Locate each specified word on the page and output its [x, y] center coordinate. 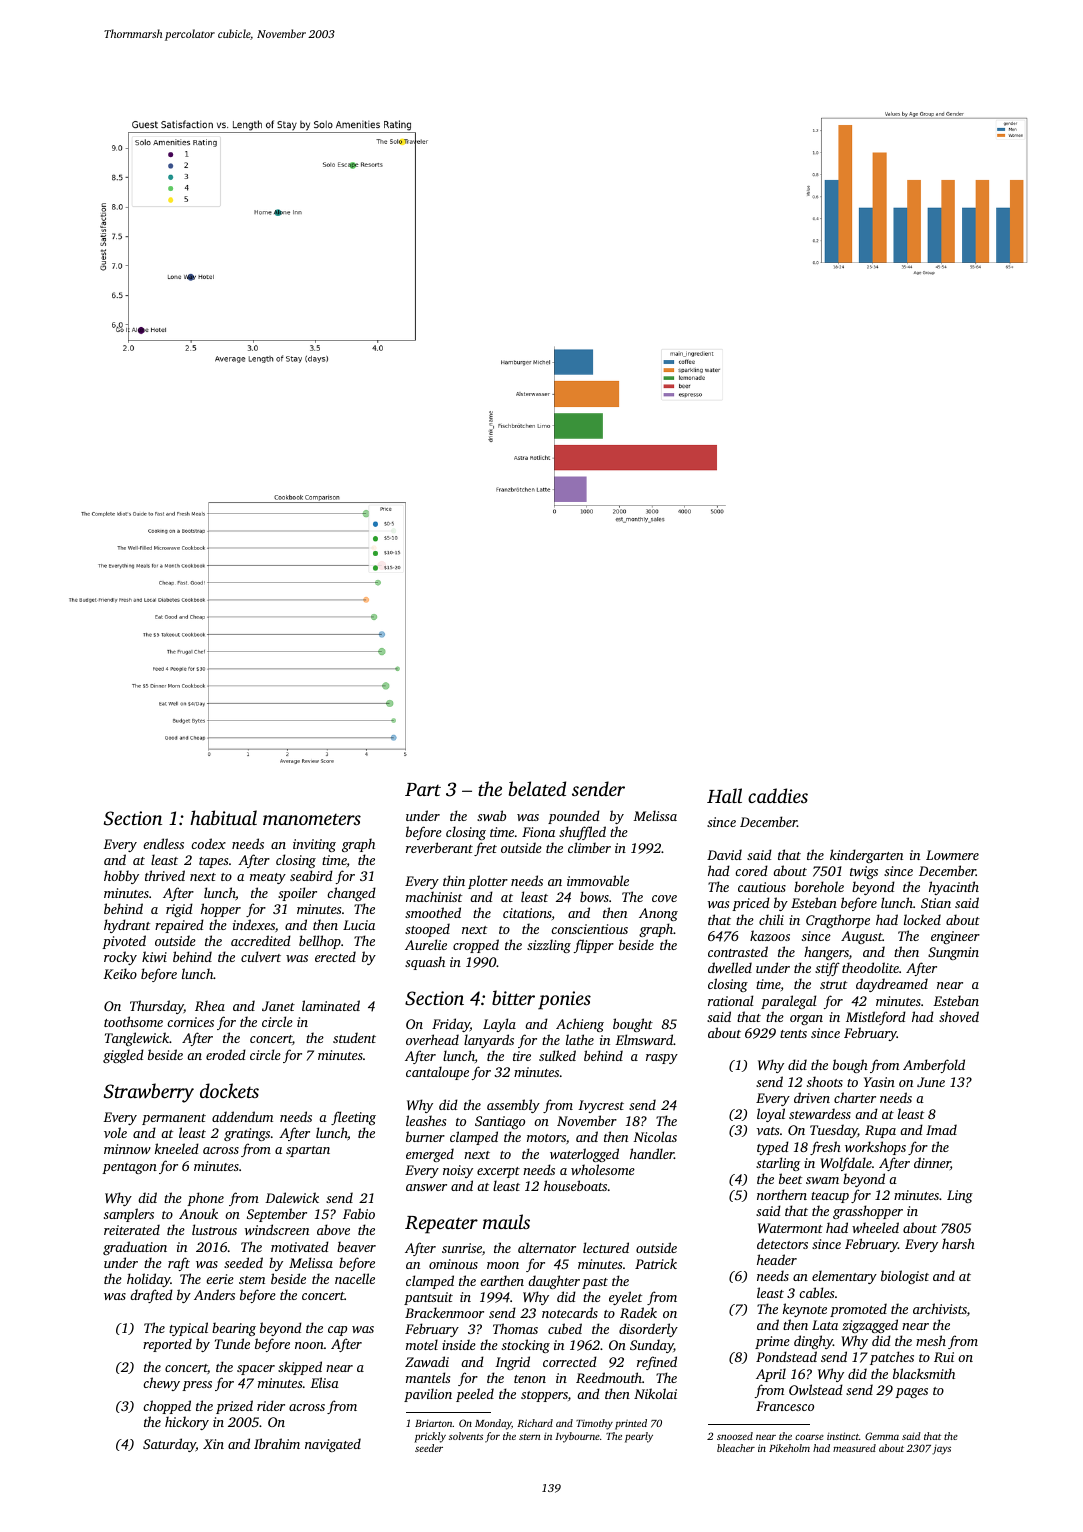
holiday [149, 1280]
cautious [762, 887]
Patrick [656, 1263]
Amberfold [934, 1066]
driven [812, 1097]
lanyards [489, 1041]
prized [234, 1407]
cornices [190, 1022]
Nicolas [655, 1136]
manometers [312, 819]
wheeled [875, 1227]
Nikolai [655, 1393]
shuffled [582, 833]
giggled [123, 1056]
